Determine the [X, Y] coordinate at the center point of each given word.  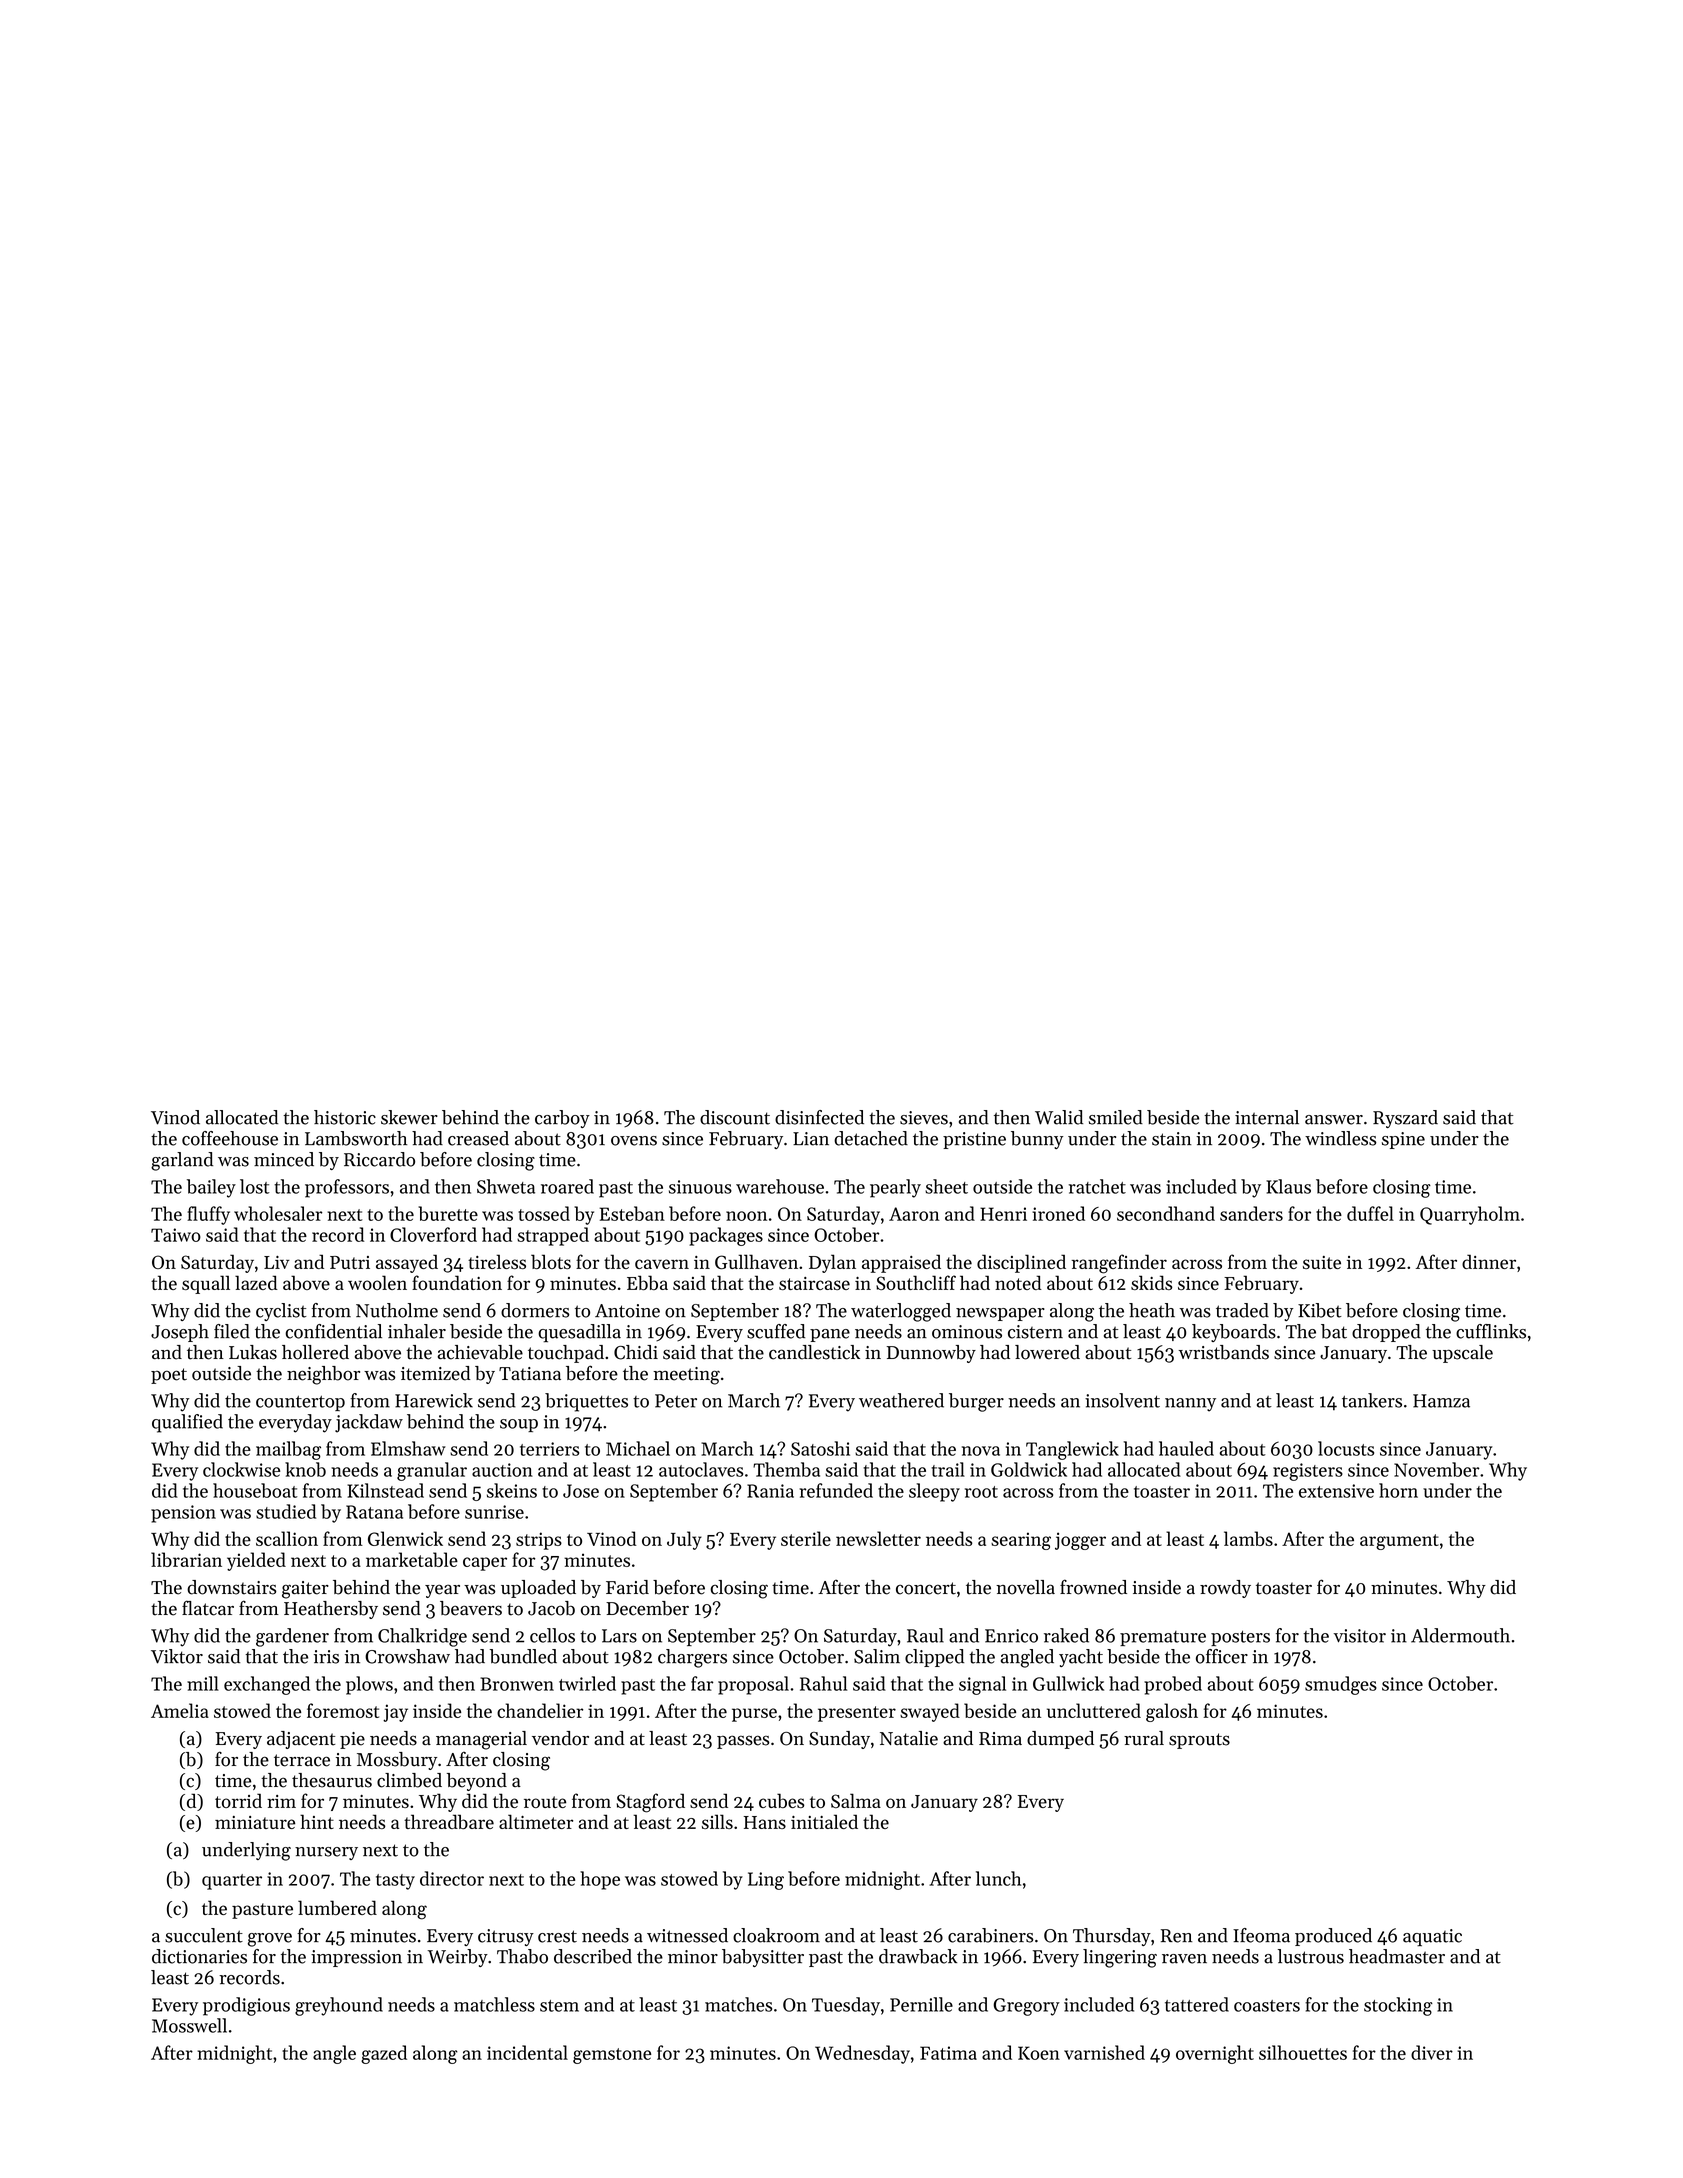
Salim [877, 1656]
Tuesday [846, 2006]
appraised [901, 1263]
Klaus [1288, 1186]
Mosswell [189, 2025]
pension [183, 1514]
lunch [998, 1878]
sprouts [1199, 1741]
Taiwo [176, 1235]
